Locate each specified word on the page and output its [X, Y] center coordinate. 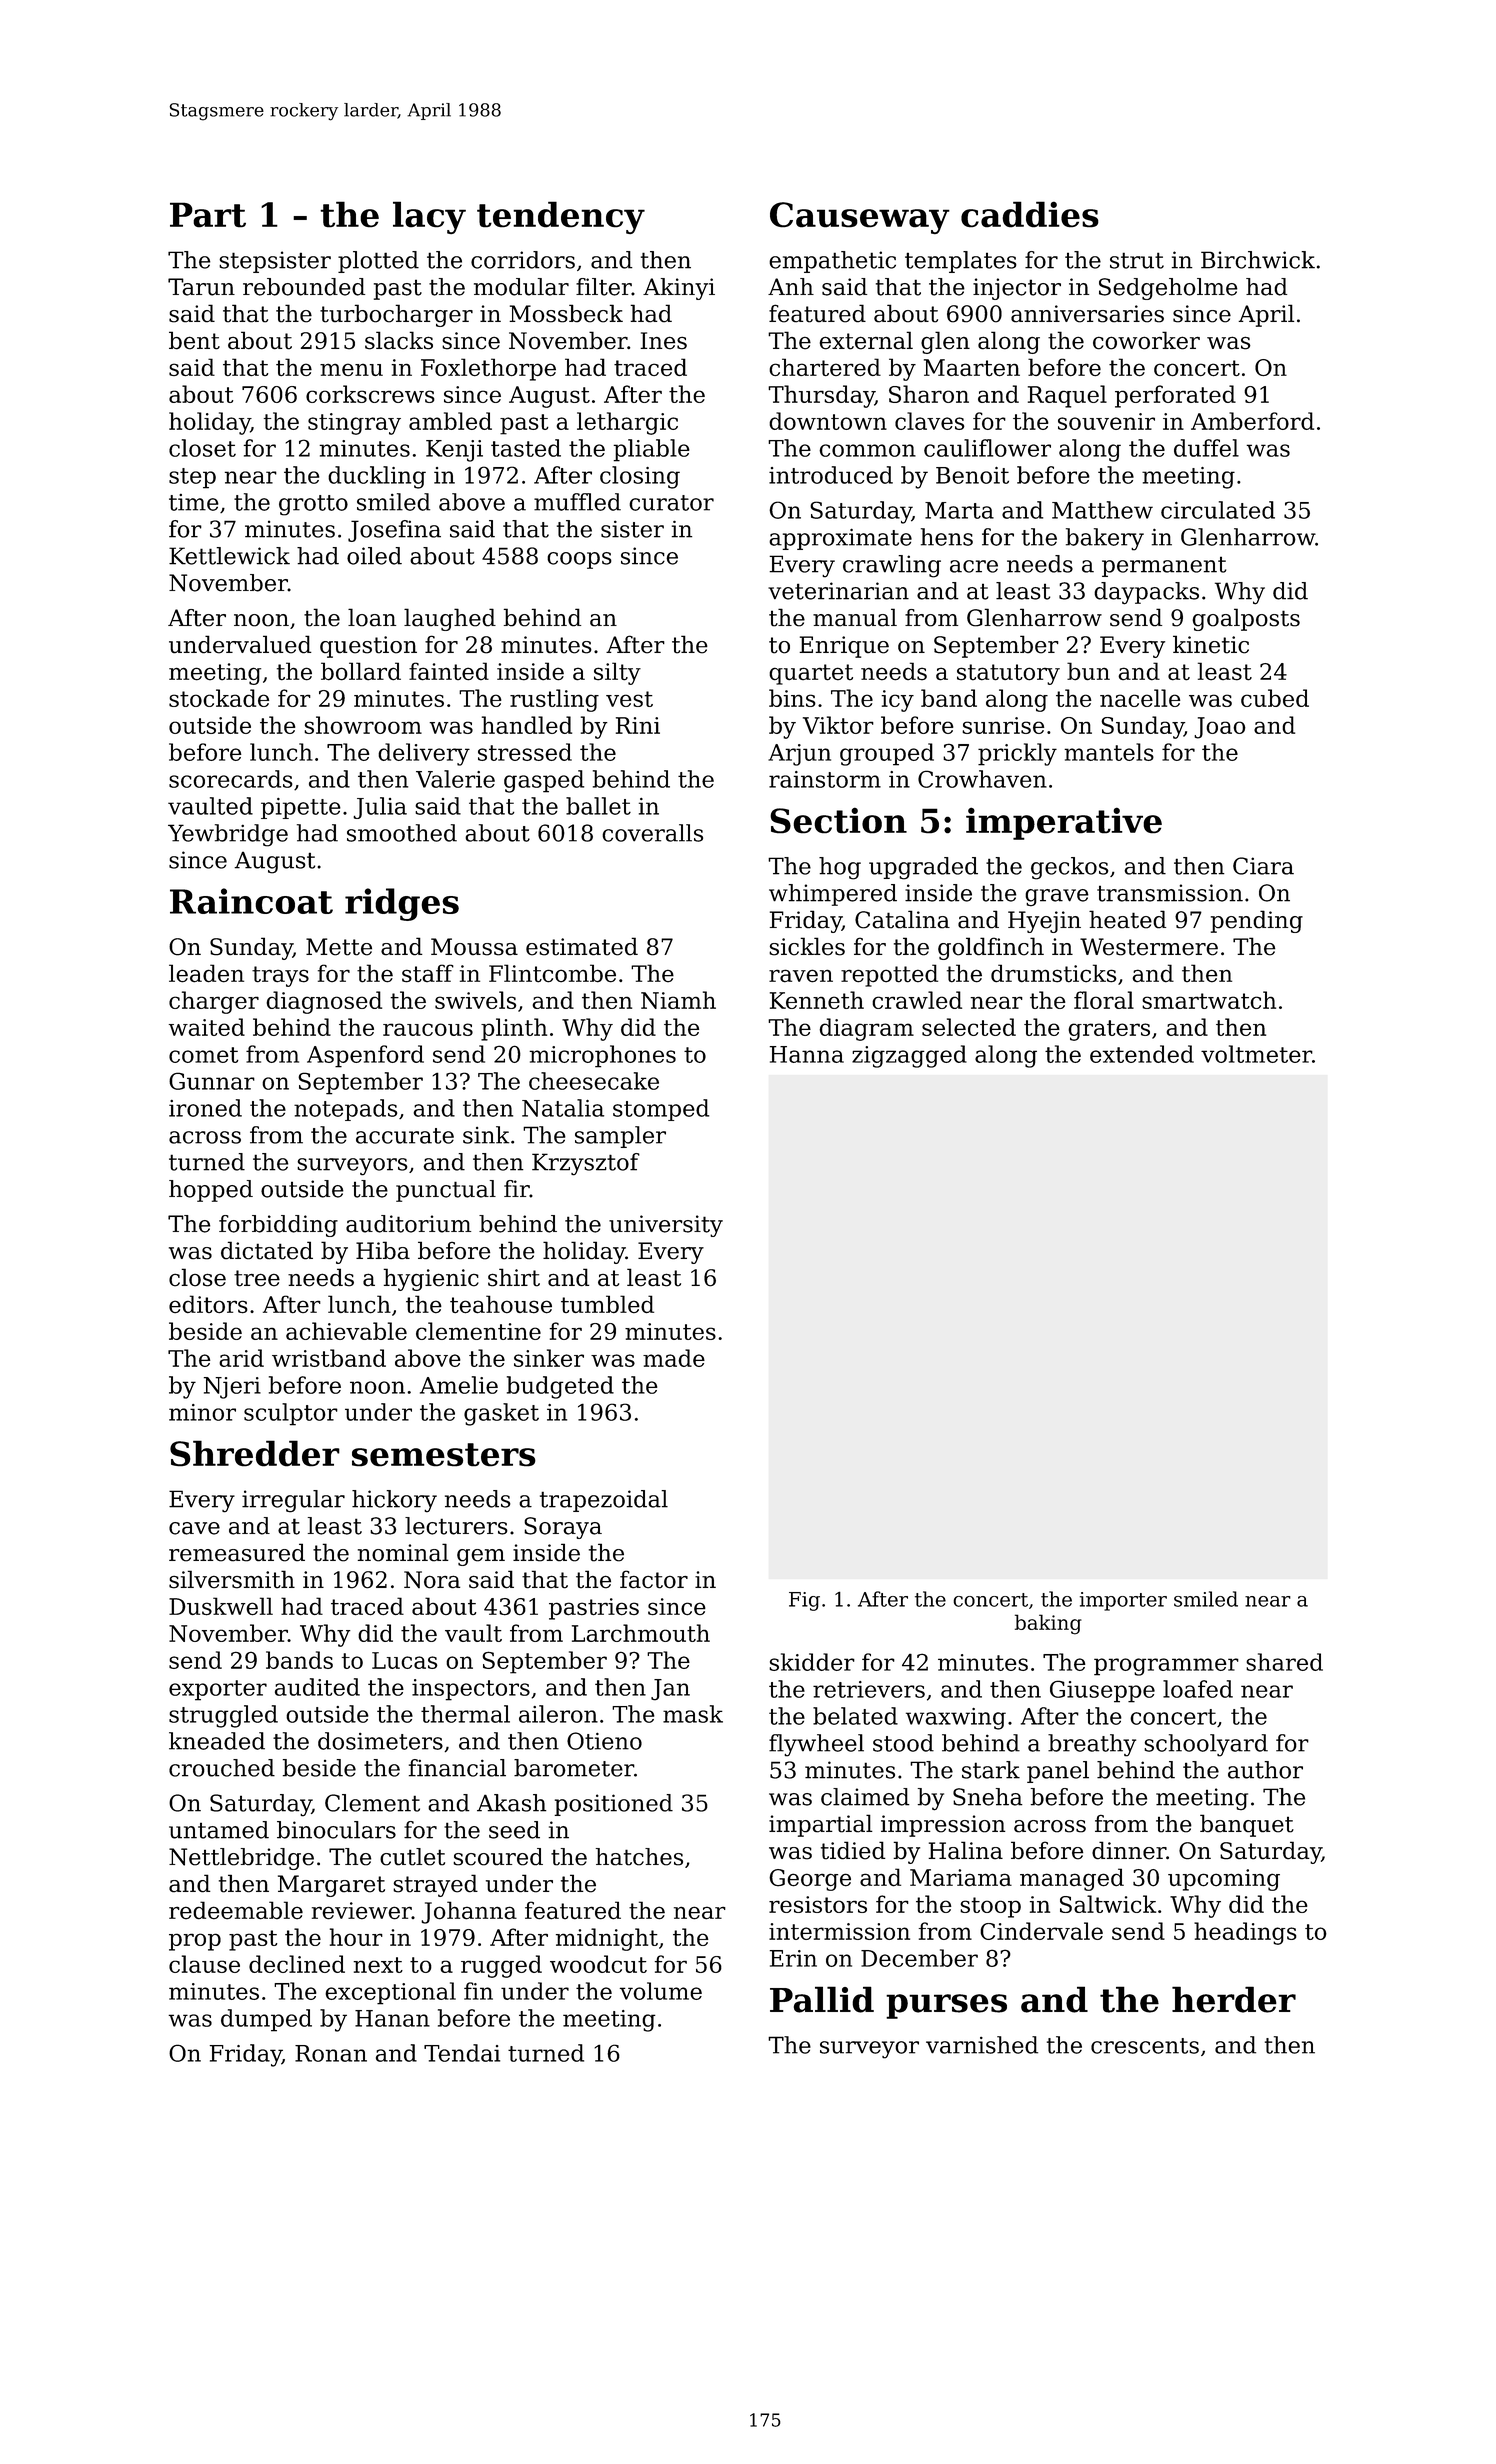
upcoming [1224, 1880]
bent [194, 340]
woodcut [598, 1964]
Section [838, 820]
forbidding [278, 1226]
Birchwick [1258, 260]
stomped [661, 1110]
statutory [1008, 674]
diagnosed [324, 1002]
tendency [561, 217]
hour [356, 1937]
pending [1257, 921]
